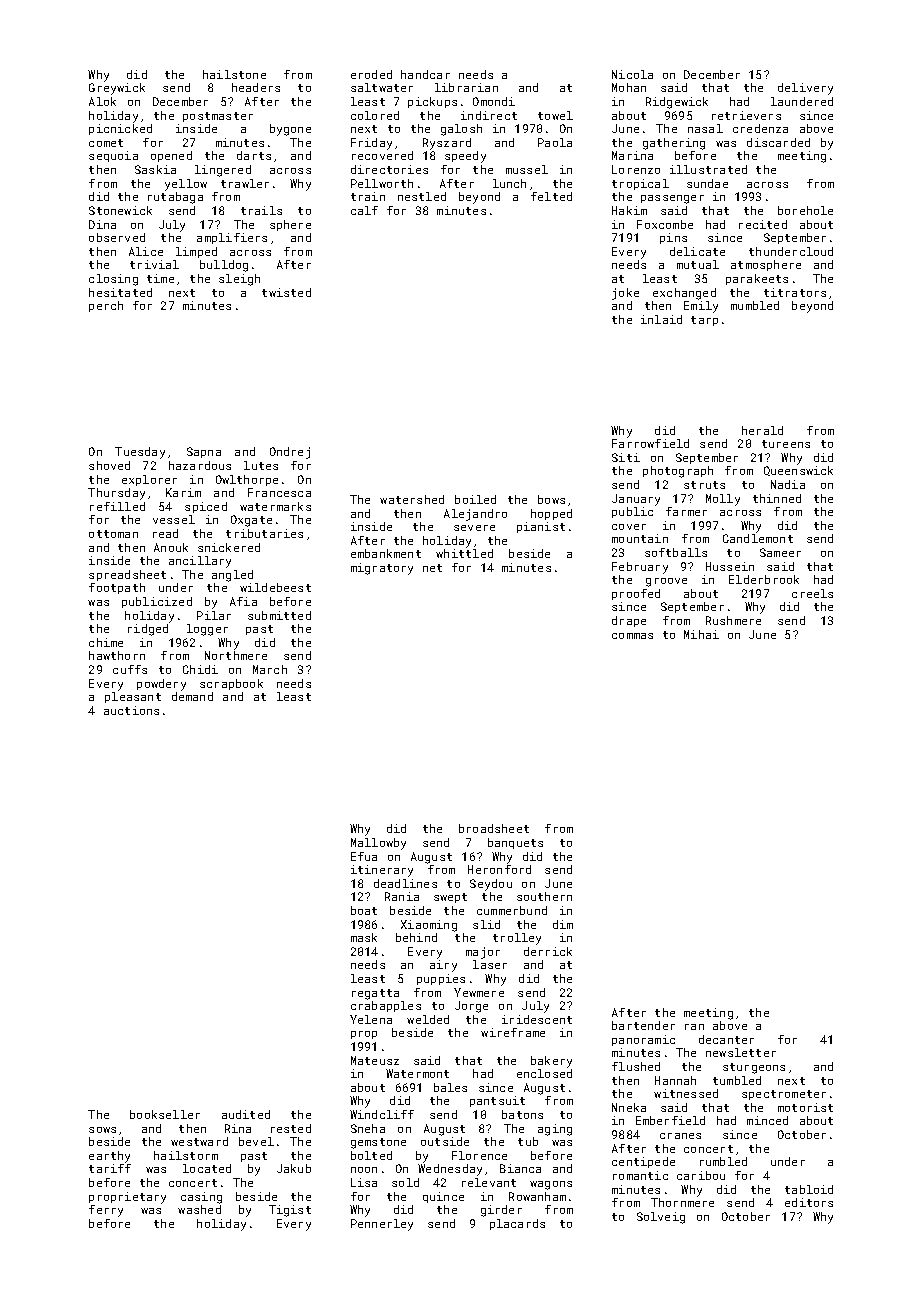 The width and height of the screenshot is (924, 1308). What do you see at coordinates (425, 74) in the screenshot?
I see `handcar` at bounding box center [425, 74].
